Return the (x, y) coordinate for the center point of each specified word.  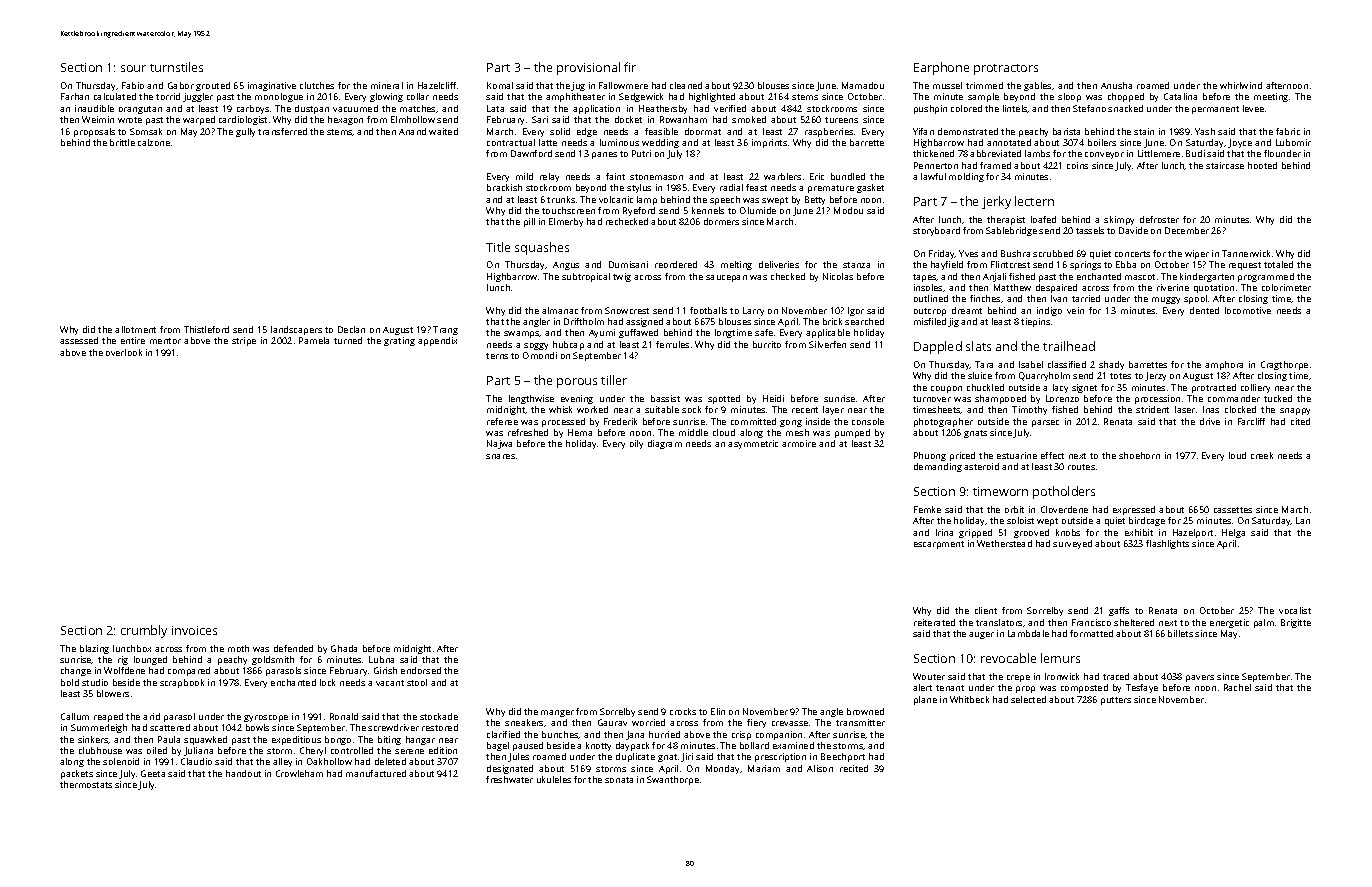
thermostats (86, 784)
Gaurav (612, 722)
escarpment (939, 545)
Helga (1233, 533)
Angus (566, 266)
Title (498, 247)
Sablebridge (1011, 231)
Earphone (941, 68)
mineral (387, 85)
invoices (194, 630)
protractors (1006, 69)
